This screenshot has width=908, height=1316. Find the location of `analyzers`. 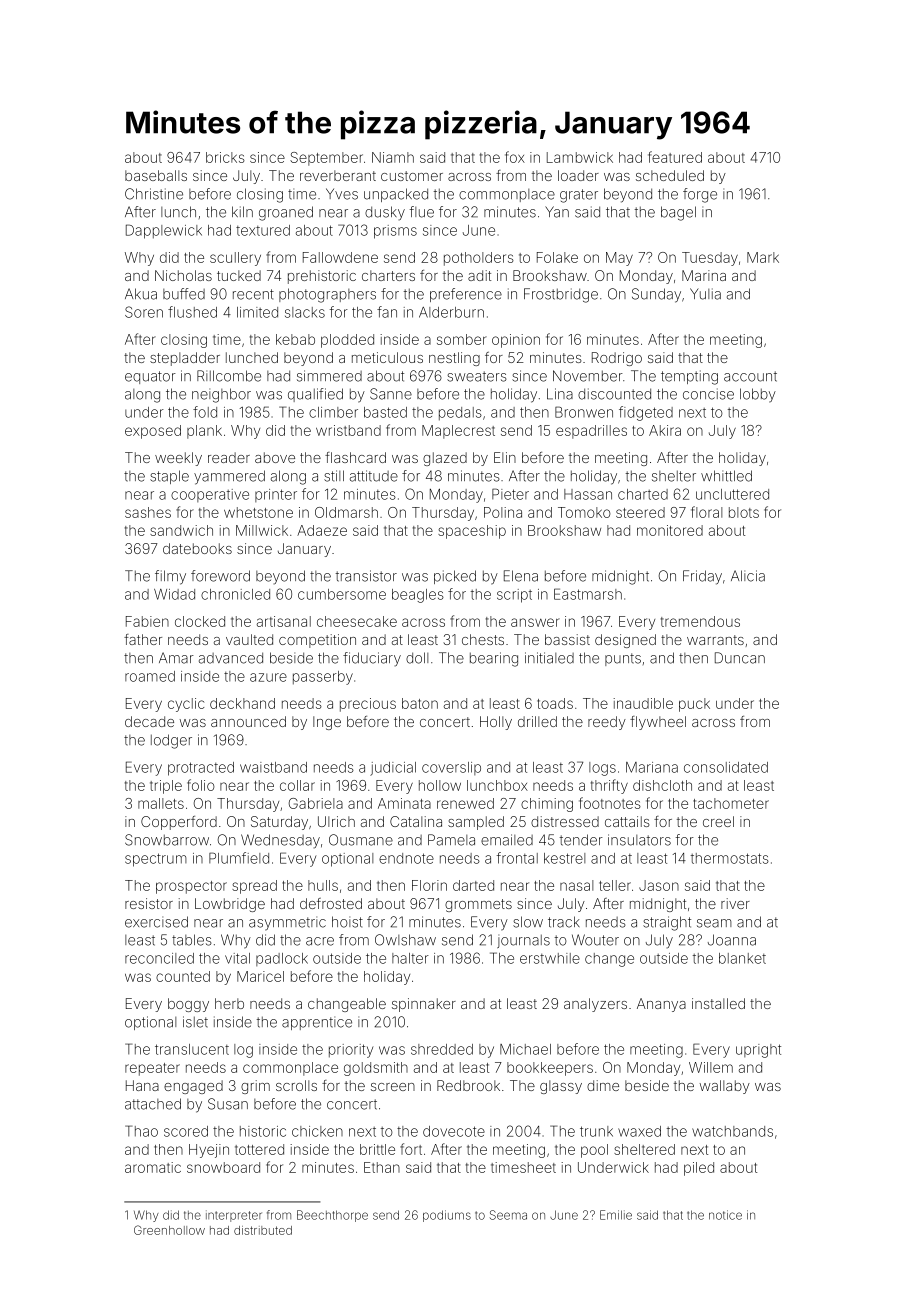

analyzers is located at coordinates (595, 1005).
